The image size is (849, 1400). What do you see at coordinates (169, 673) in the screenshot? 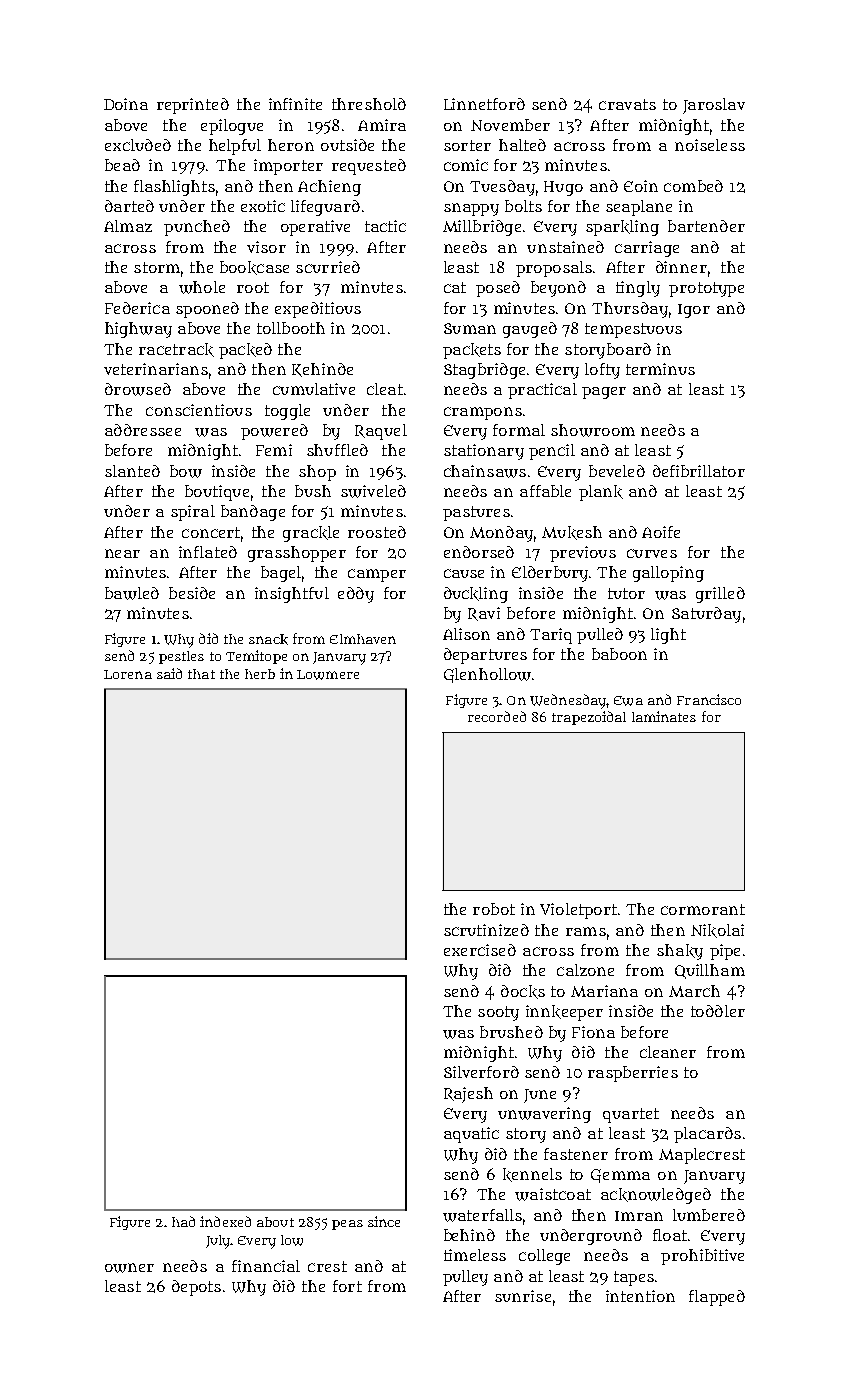
I see `said` at bounding box center [169, 673].
